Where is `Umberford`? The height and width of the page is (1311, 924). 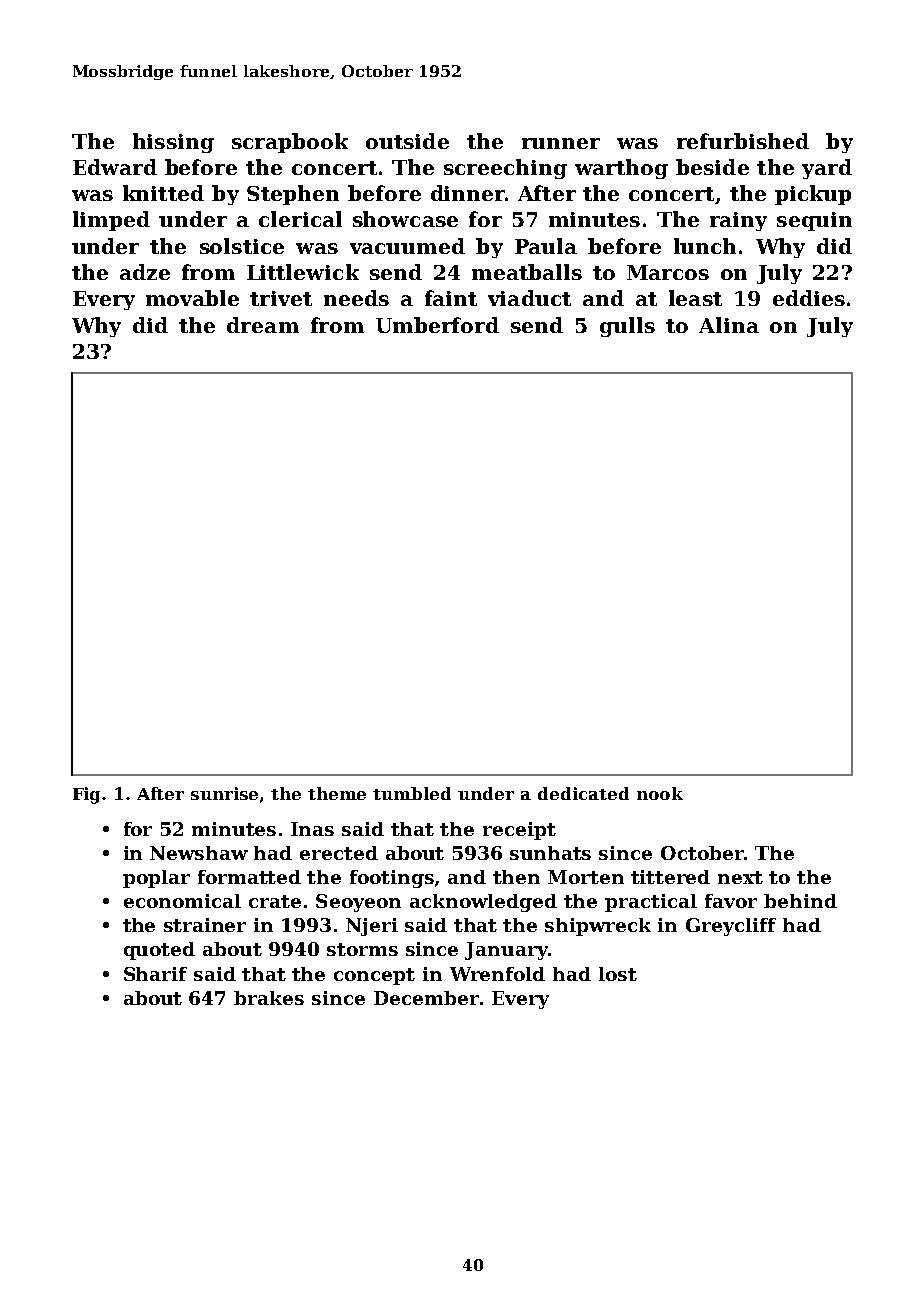 Umberford is located at coordinates (437, 325).
